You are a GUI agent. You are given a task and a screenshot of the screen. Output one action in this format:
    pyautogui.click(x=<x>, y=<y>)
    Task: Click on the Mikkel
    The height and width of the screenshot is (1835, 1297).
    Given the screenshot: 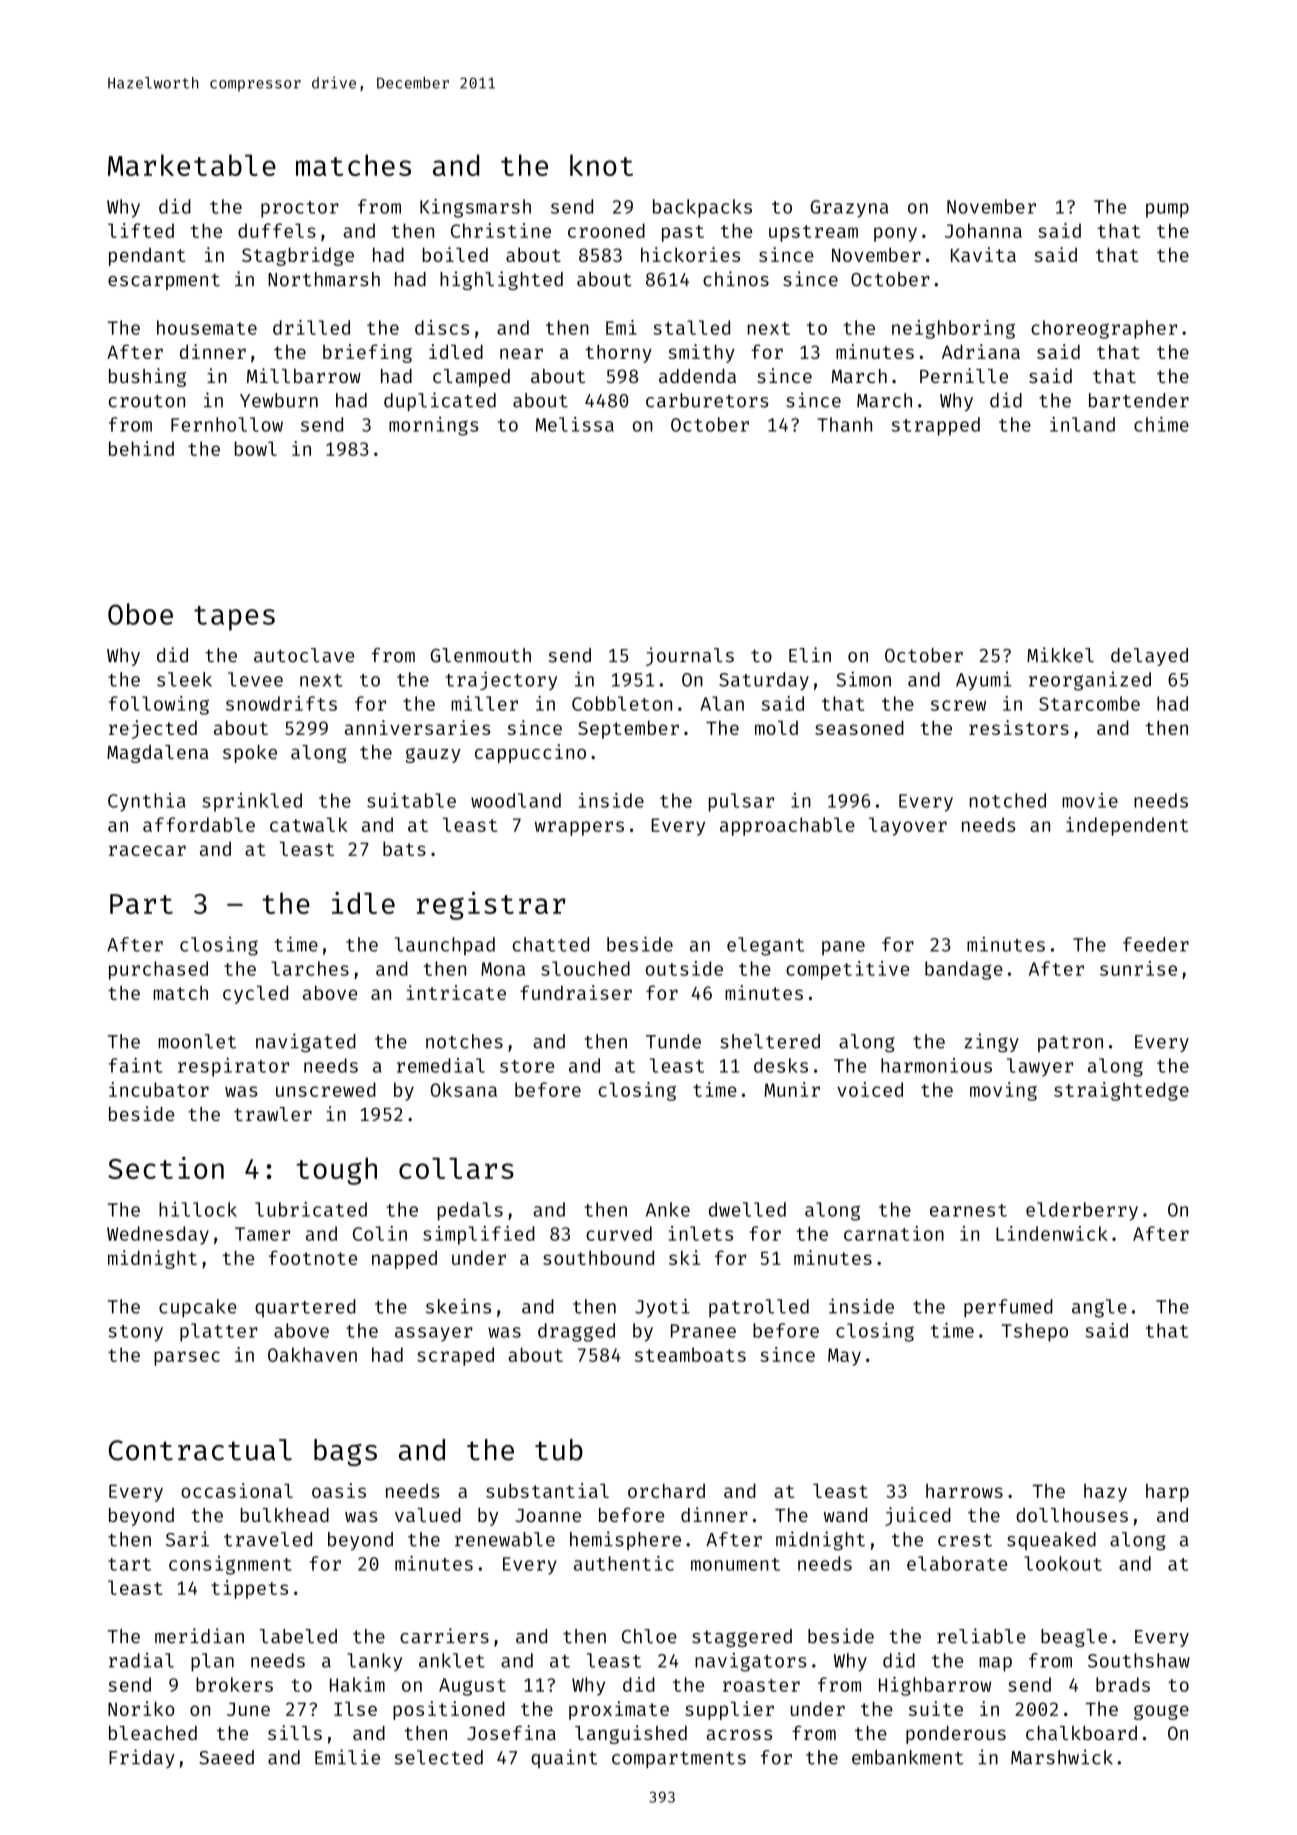 What is the action you would take?
    pyautogui.click(x=1060, y=655)
